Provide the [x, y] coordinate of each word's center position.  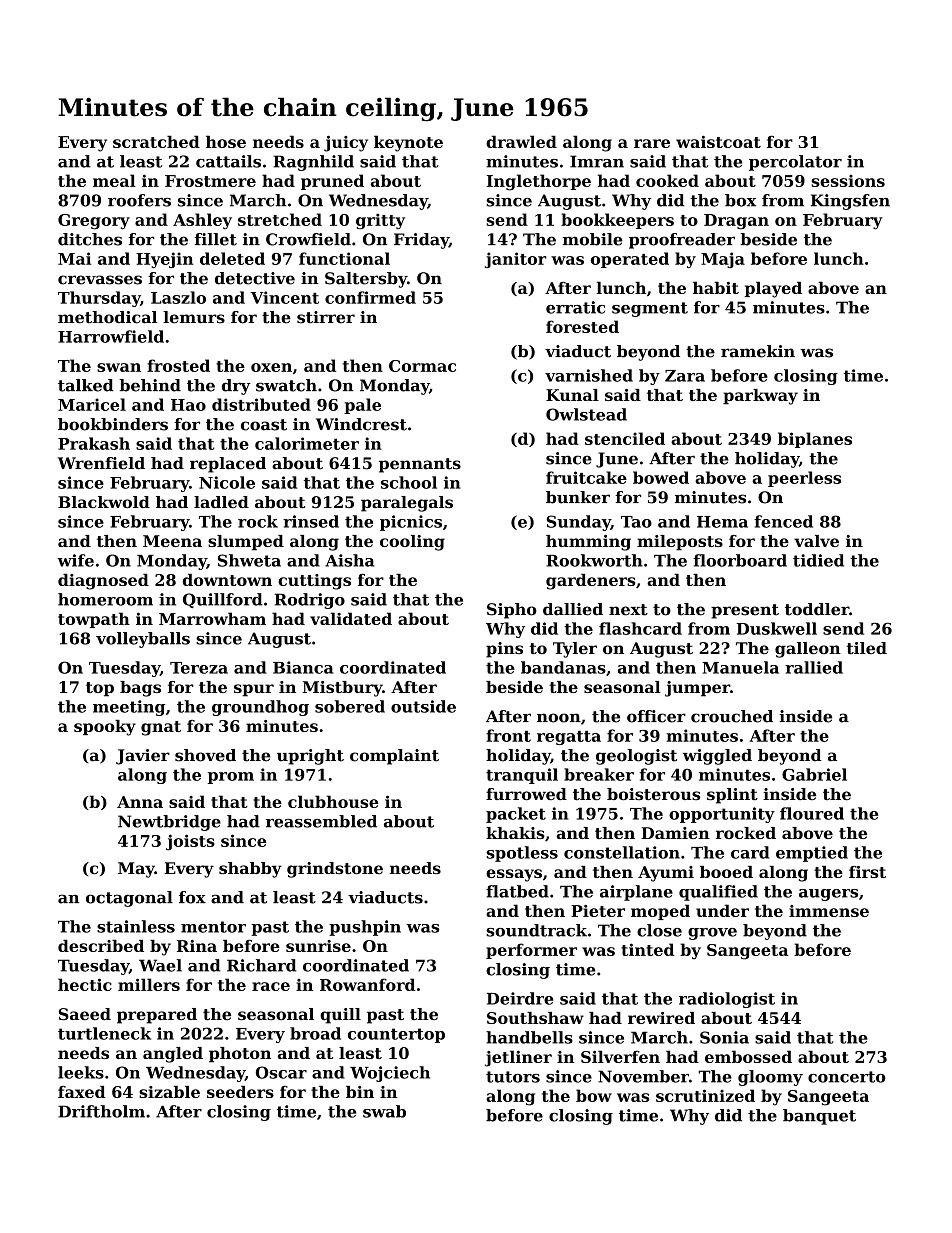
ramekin [758, 351]
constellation [622, 852]
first [867, 872]
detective [255, 278]
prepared [157, 1016]
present [745, 611]
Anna [140, 802]
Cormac [422, 366]
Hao [188, 405]
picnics [411, 523]
